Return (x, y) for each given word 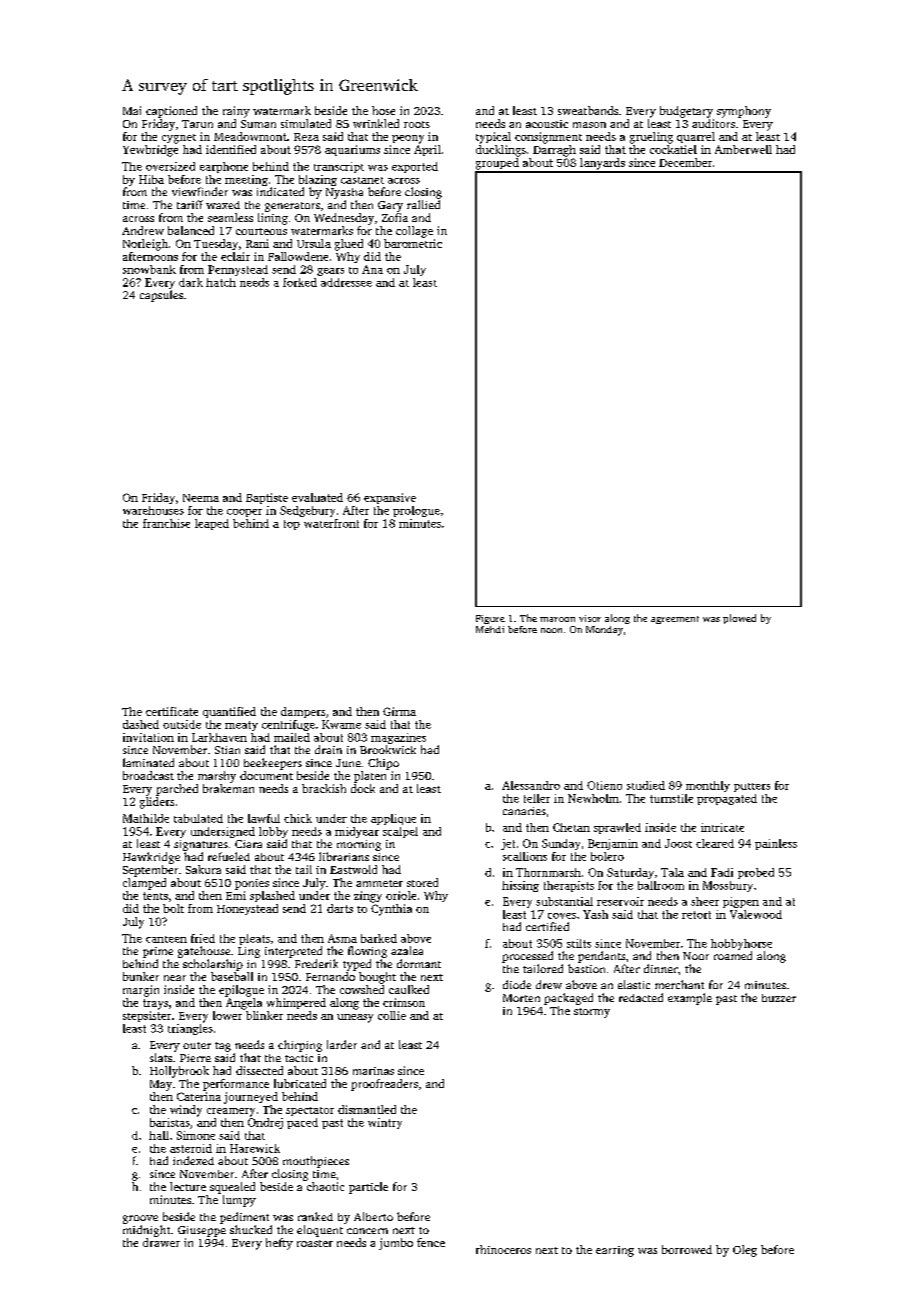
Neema (201, 498)
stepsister (147, 1016)
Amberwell (743, 149)
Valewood (756, 914)
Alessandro (531, 785)
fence (431, 1242)
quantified (229, 712)
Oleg (745, 1251)
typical (493, 138)
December (685, 162)
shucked (251, 1229)
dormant (419, 963)
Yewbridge (150, 151)
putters (752, 787)
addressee (346, 282)
